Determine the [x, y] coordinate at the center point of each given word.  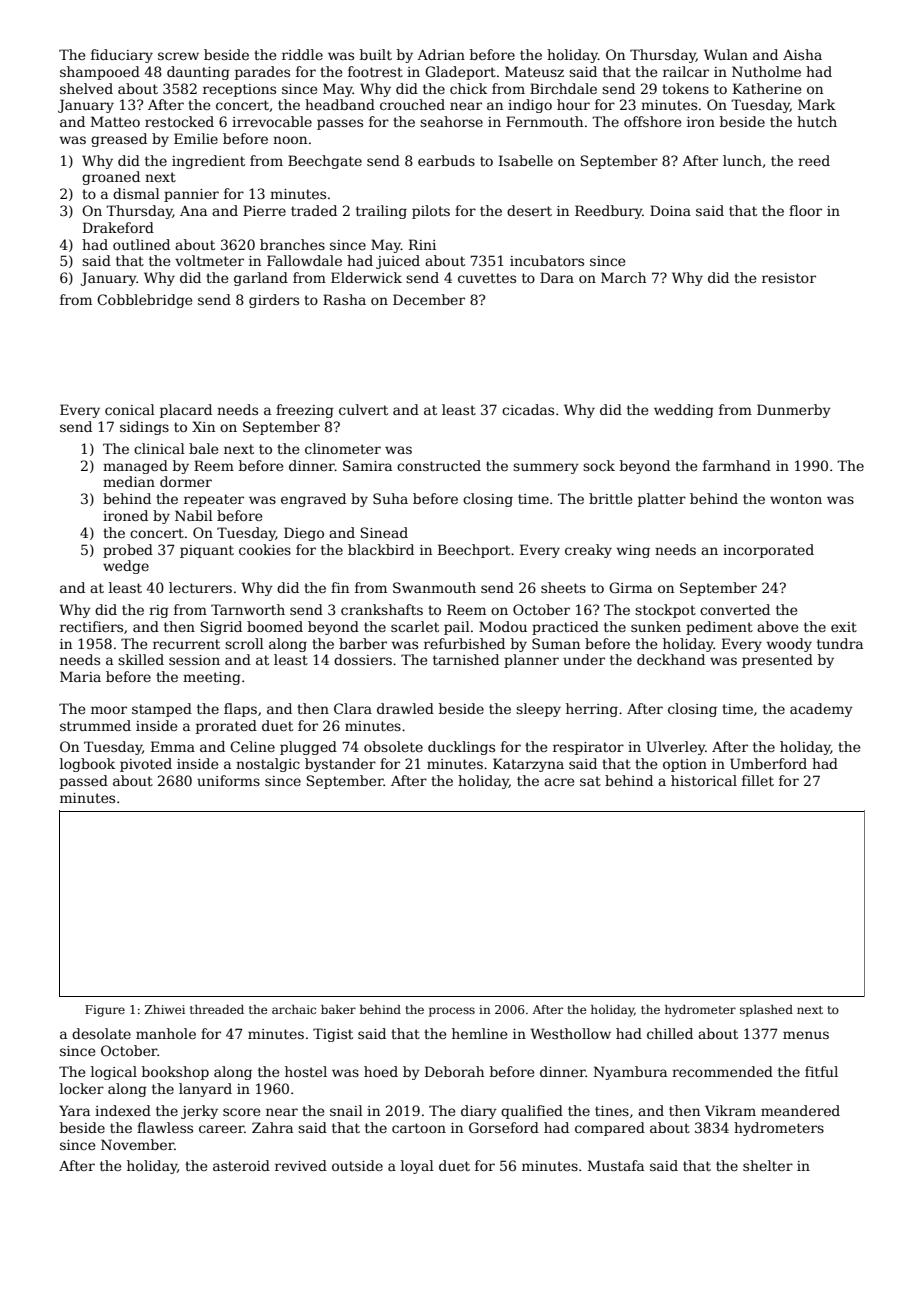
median [129, 481]
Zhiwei [165, 1009]
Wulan [726, 54]
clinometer [343, 448]
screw [178, 56]
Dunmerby [794, 411]
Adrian [441, 54]
